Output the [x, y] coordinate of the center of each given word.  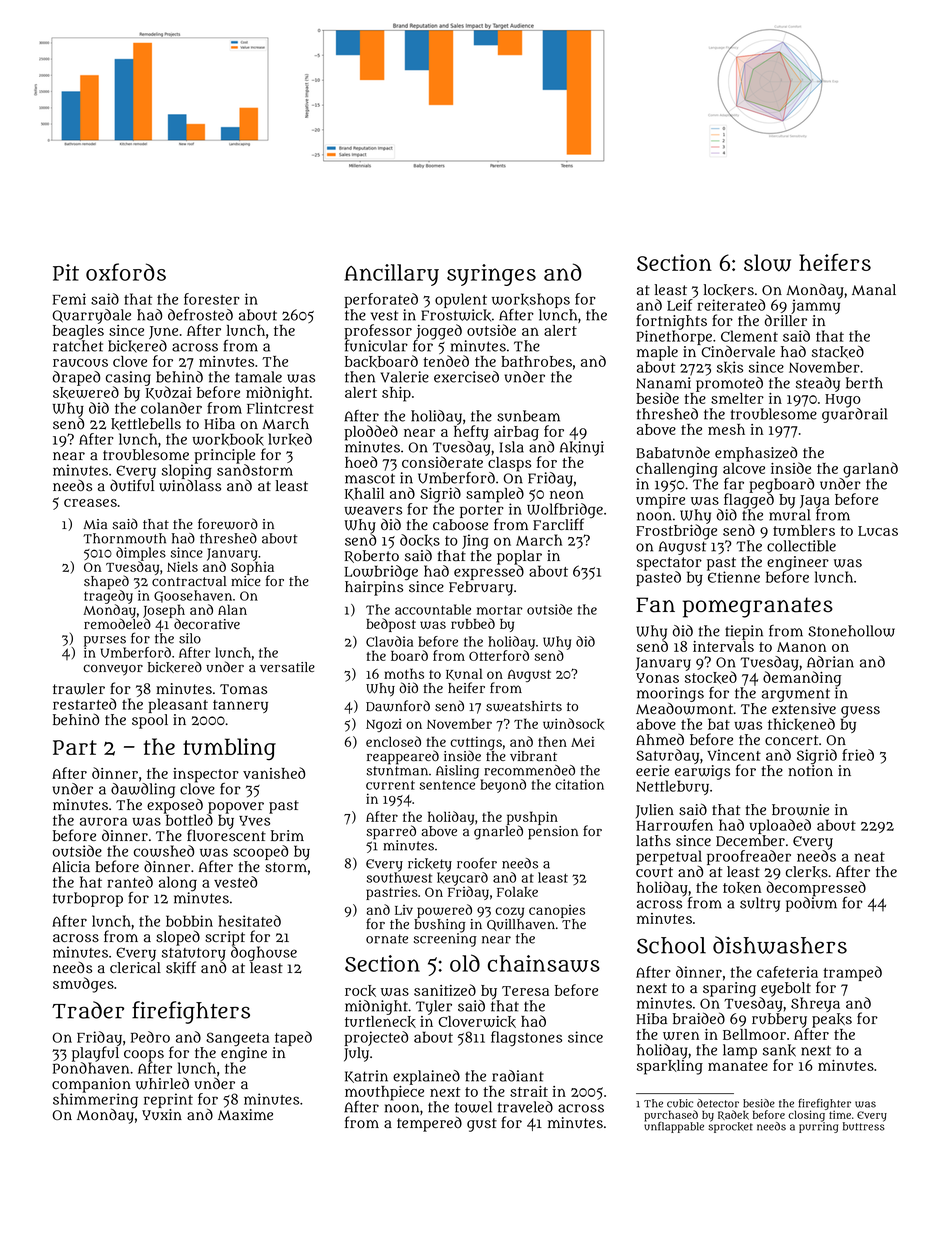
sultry [760, 904]
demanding [802, 679]
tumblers [804, 530]
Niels [182, 566]
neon [567, 494]
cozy [509, 912]
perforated [381, 300]
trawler [79, 689]
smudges [83, 985]
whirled [162, 1084]
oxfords [126, 272]
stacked [838, 351]
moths [404, 673]
